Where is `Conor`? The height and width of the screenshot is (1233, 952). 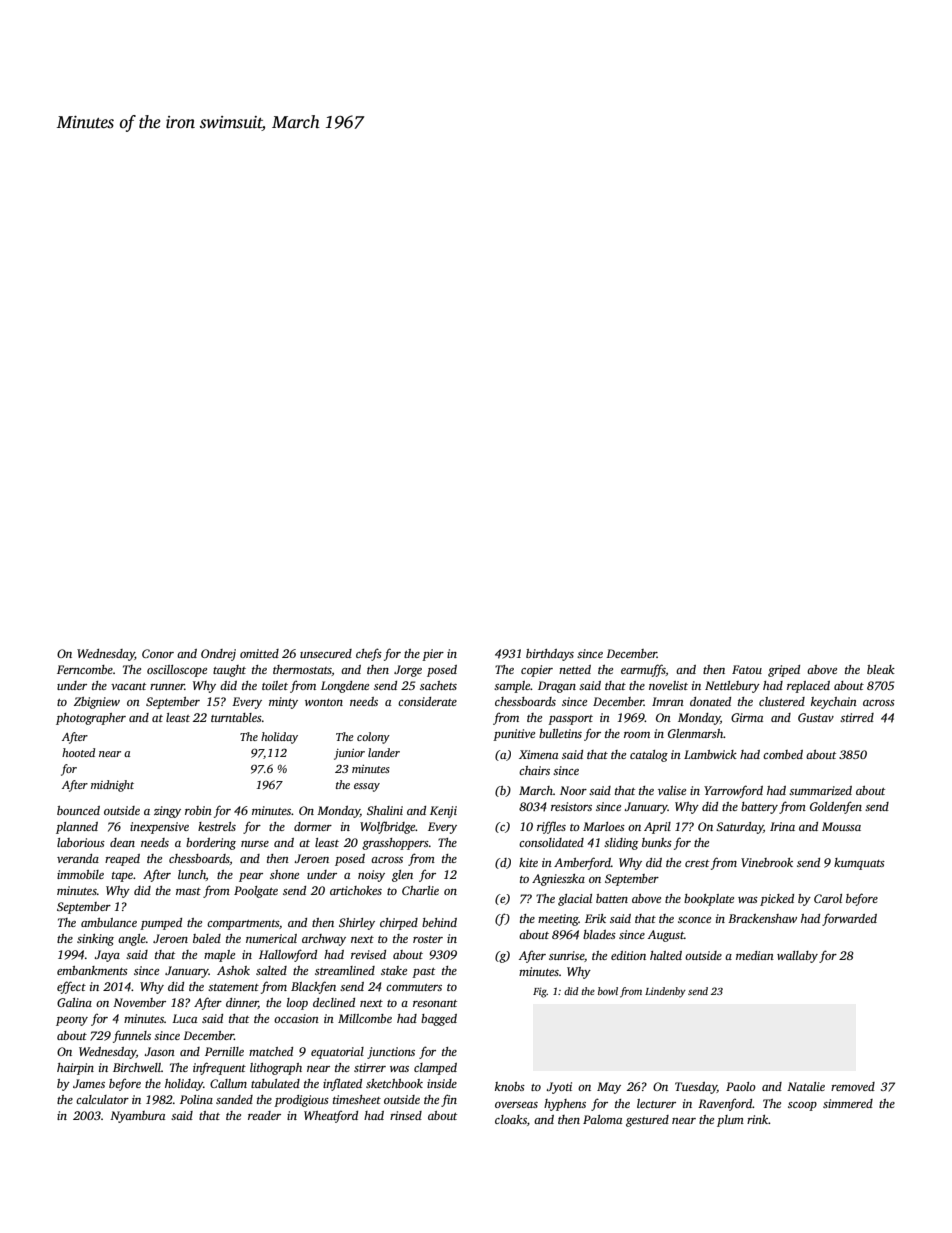
Conor is located at coordinates (158, 653).
